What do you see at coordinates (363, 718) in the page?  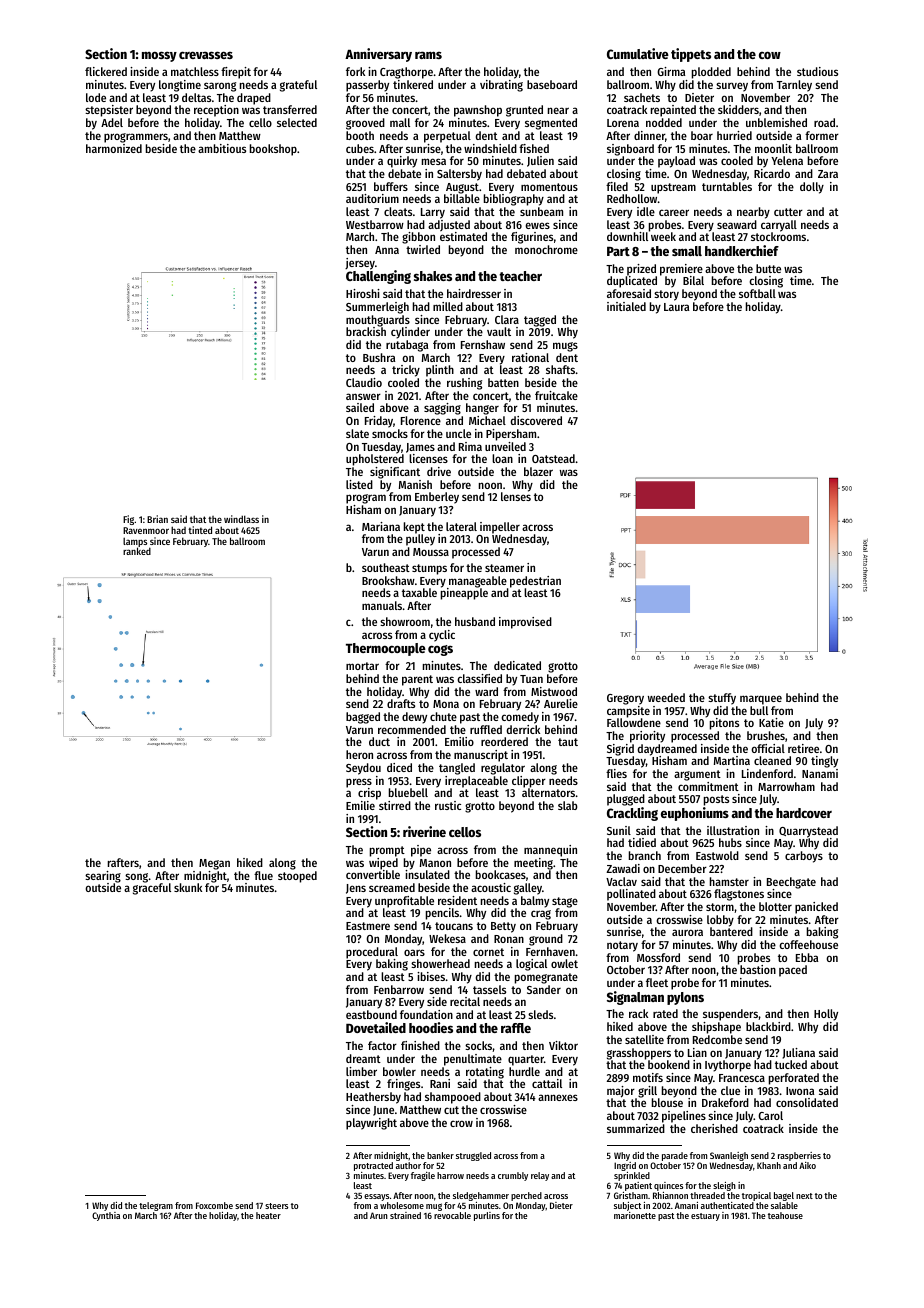 I see `bagged` at bounding box center [363, 718].
